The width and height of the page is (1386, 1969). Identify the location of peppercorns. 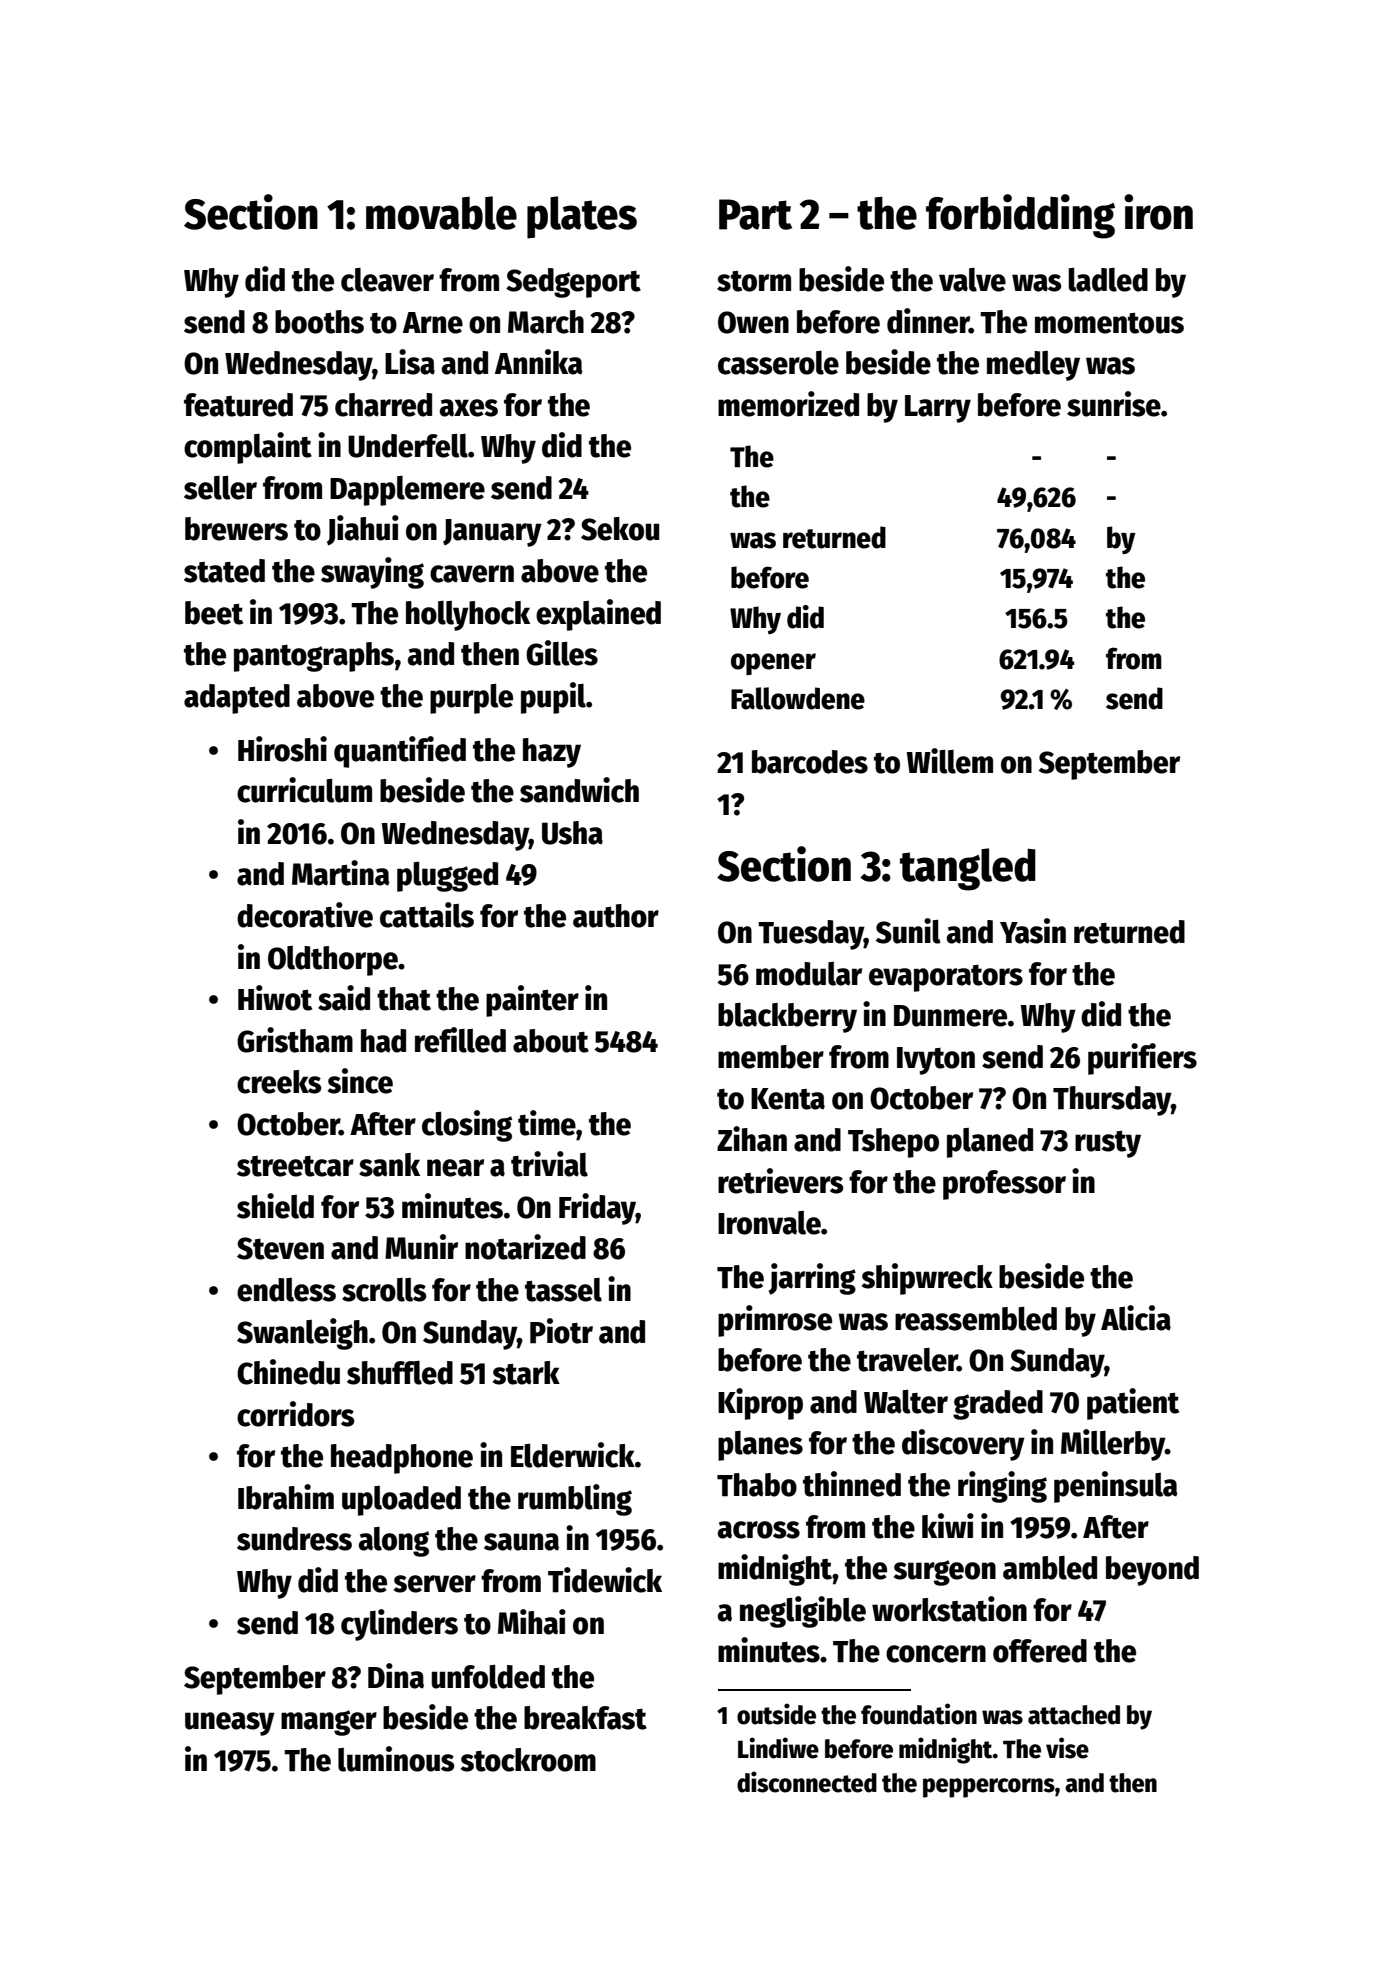
(989, 1788).
